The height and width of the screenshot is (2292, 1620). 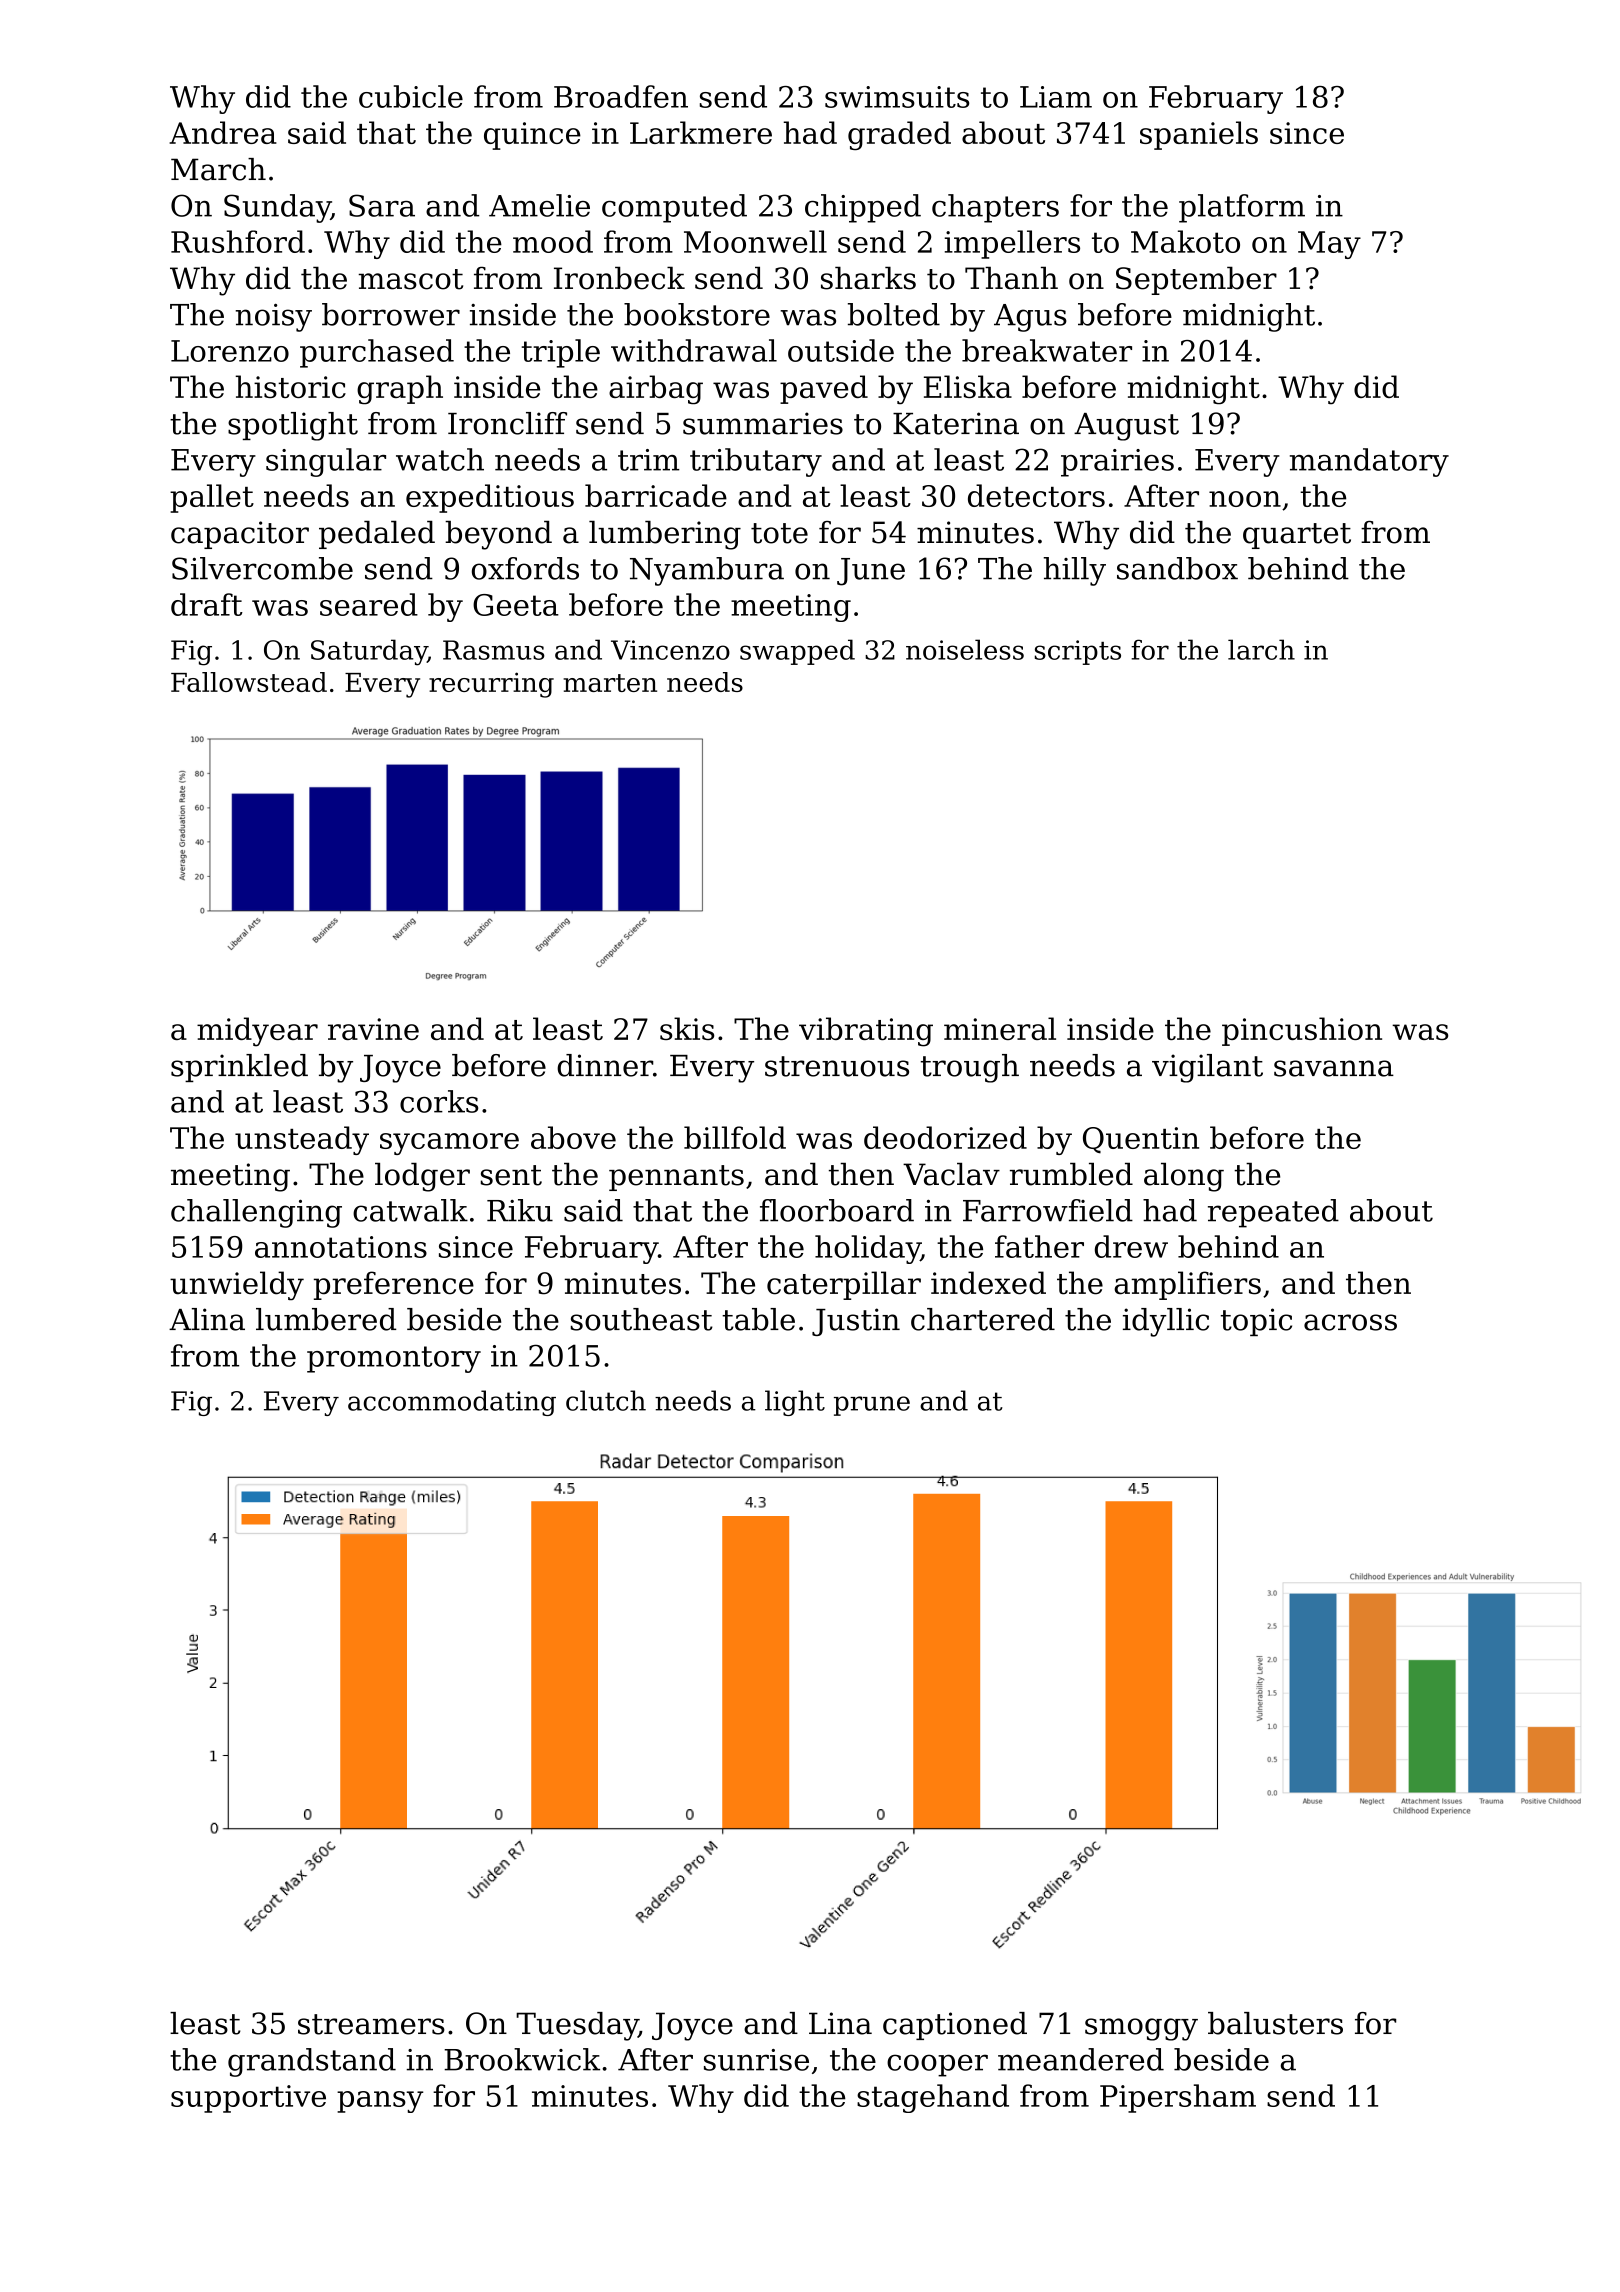 I want to click on midyear, so click(x=257, y=1032).
